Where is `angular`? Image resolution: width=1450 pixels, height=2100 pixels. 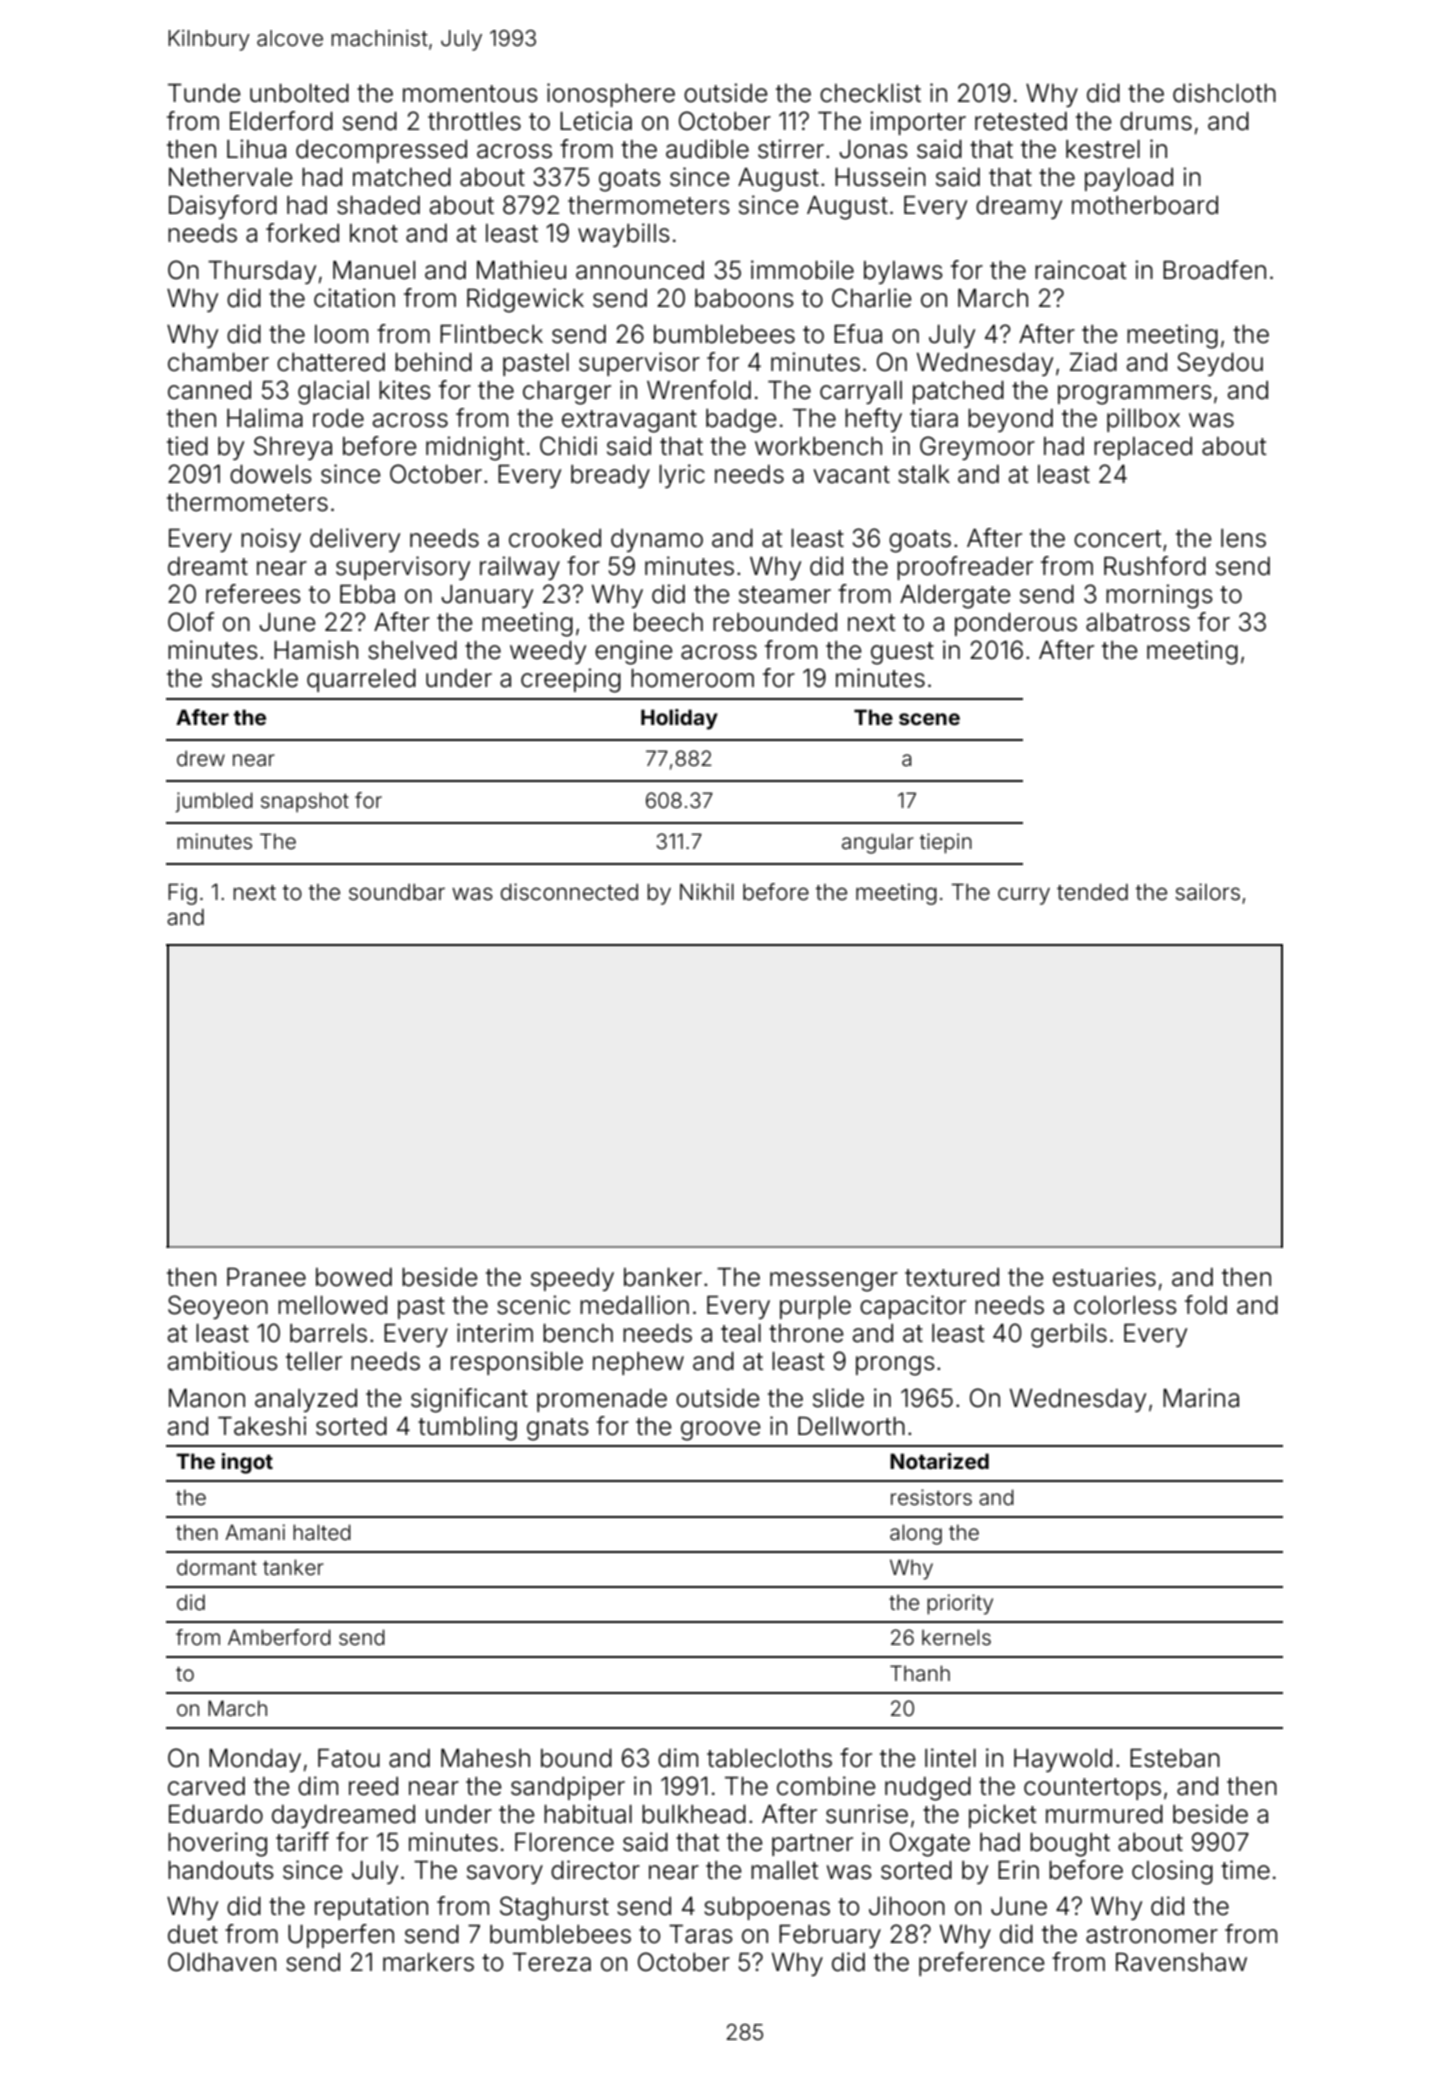 angular is located at coordinates (878, 843).
